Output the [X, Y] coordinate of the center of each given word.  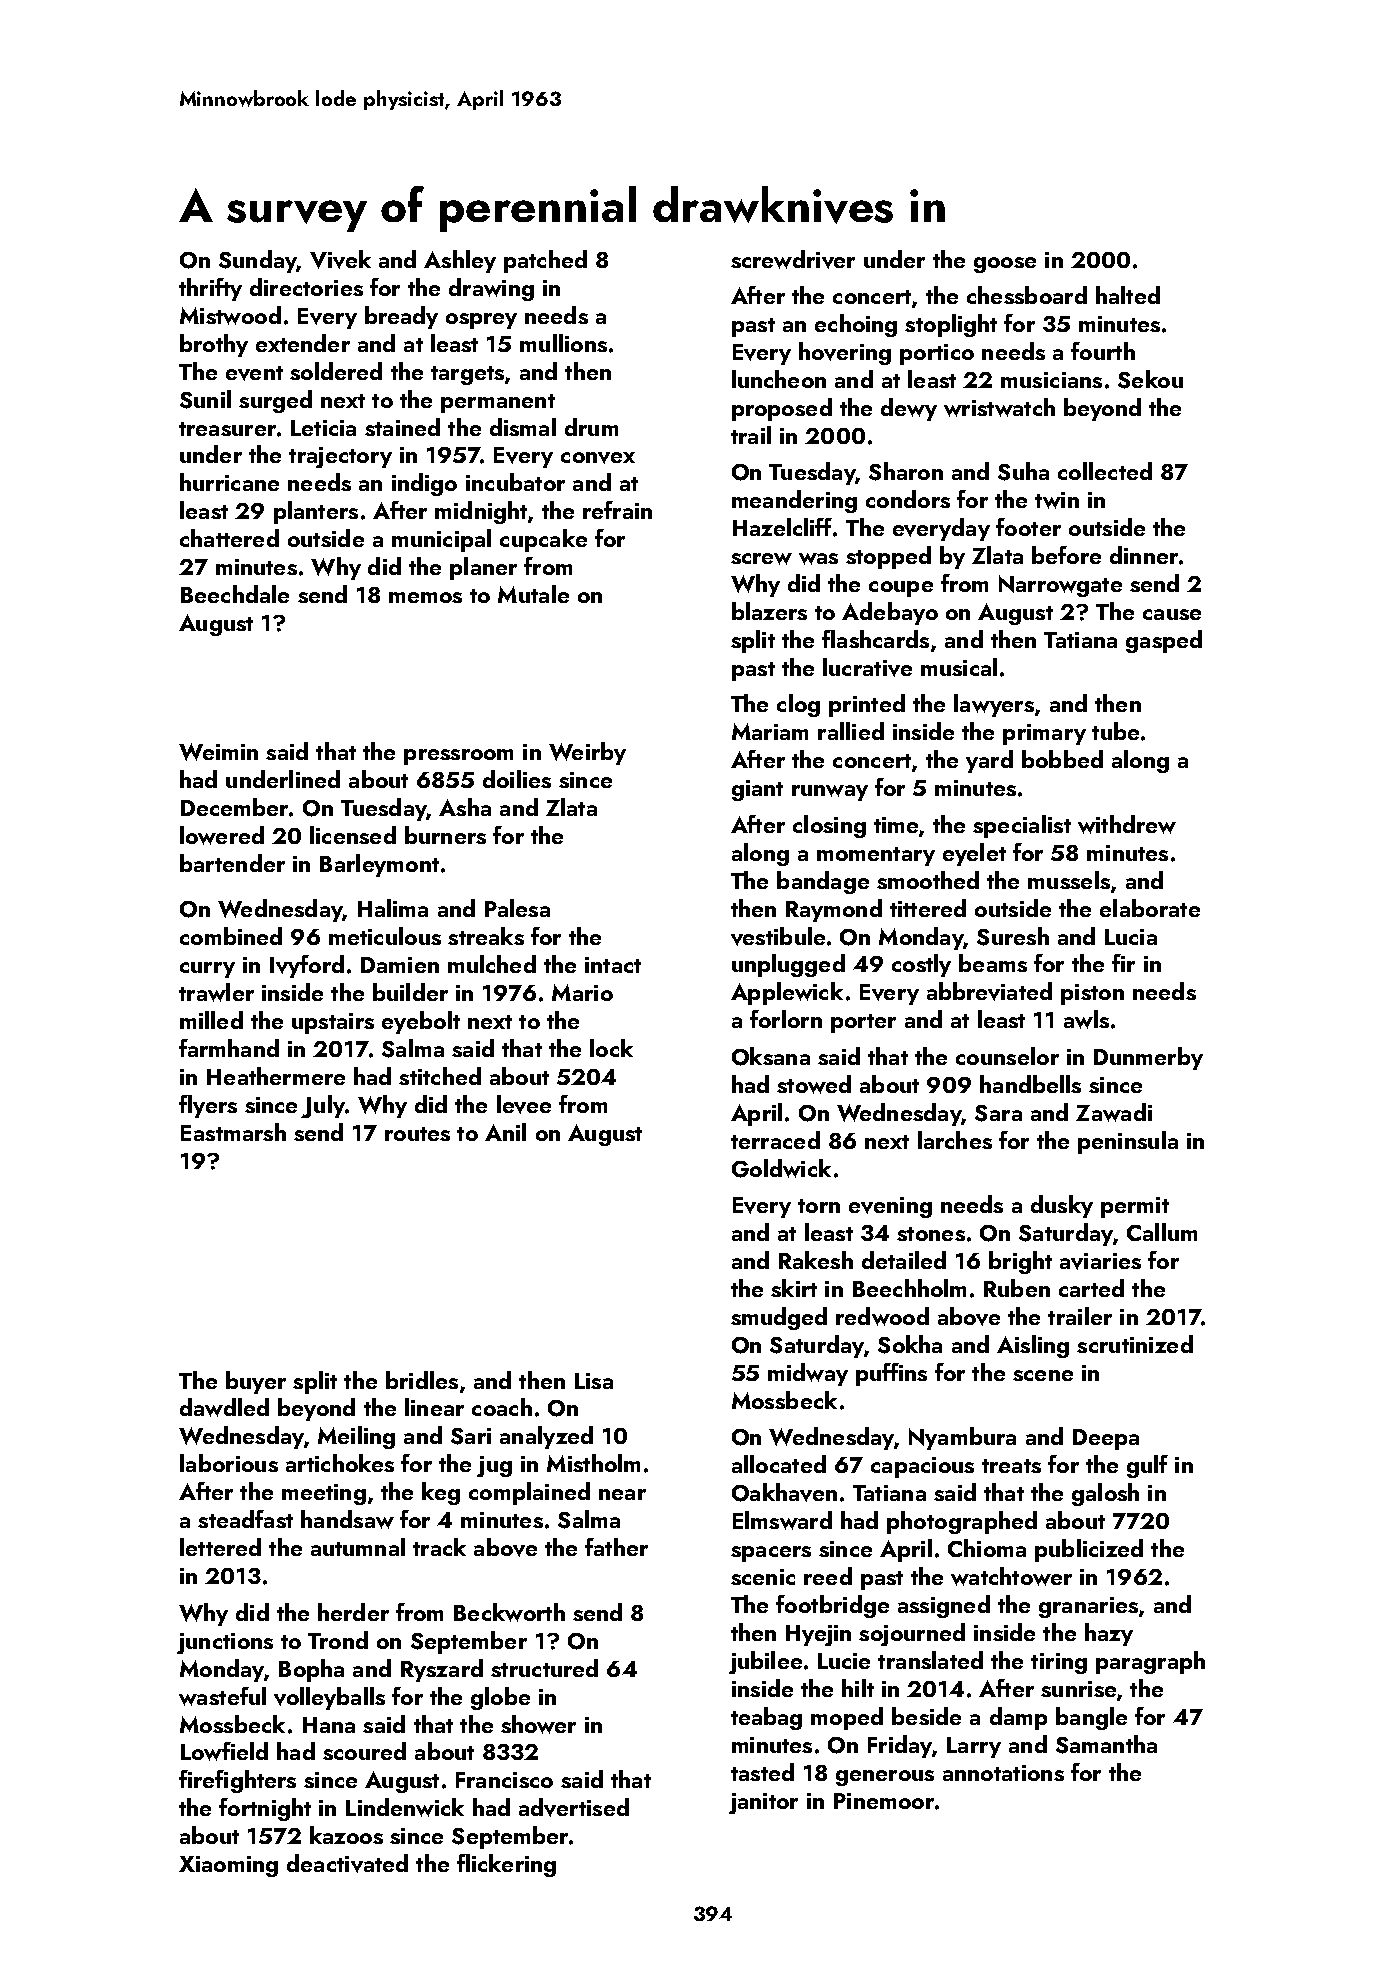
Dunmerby [1148, 1058]
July [323, 1106]
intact [613, 965]
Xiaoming [228, 1866]
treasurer [227, 429]
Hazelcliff [782, 527]
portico [937, 354]
